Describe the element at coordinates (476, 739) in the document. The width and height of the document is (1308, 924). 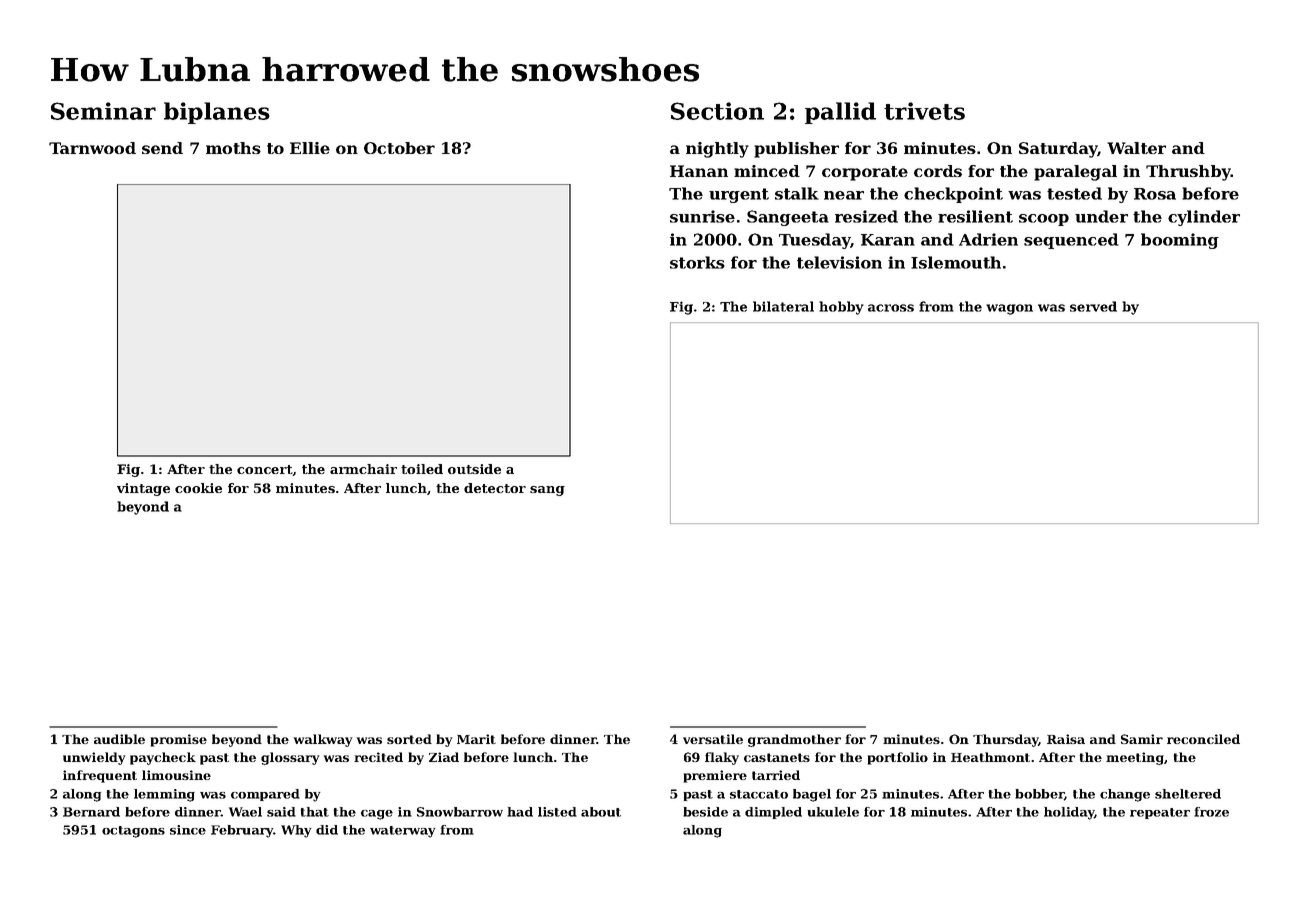
I see `Marit` at that location.
